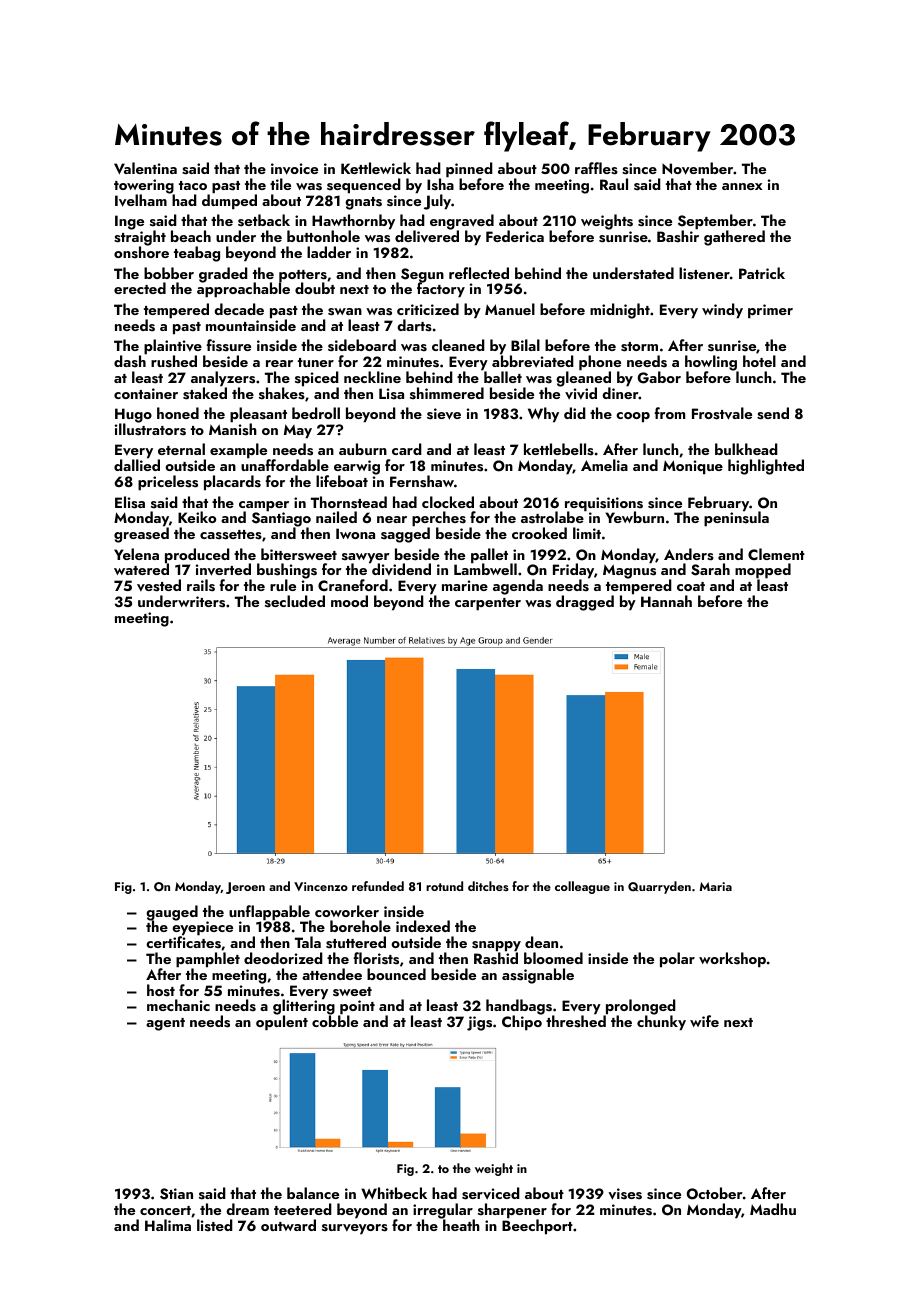  What do you see at coordinates (145, 168) in the image?
I see `Valentina` at bounding box center [145, 168].
